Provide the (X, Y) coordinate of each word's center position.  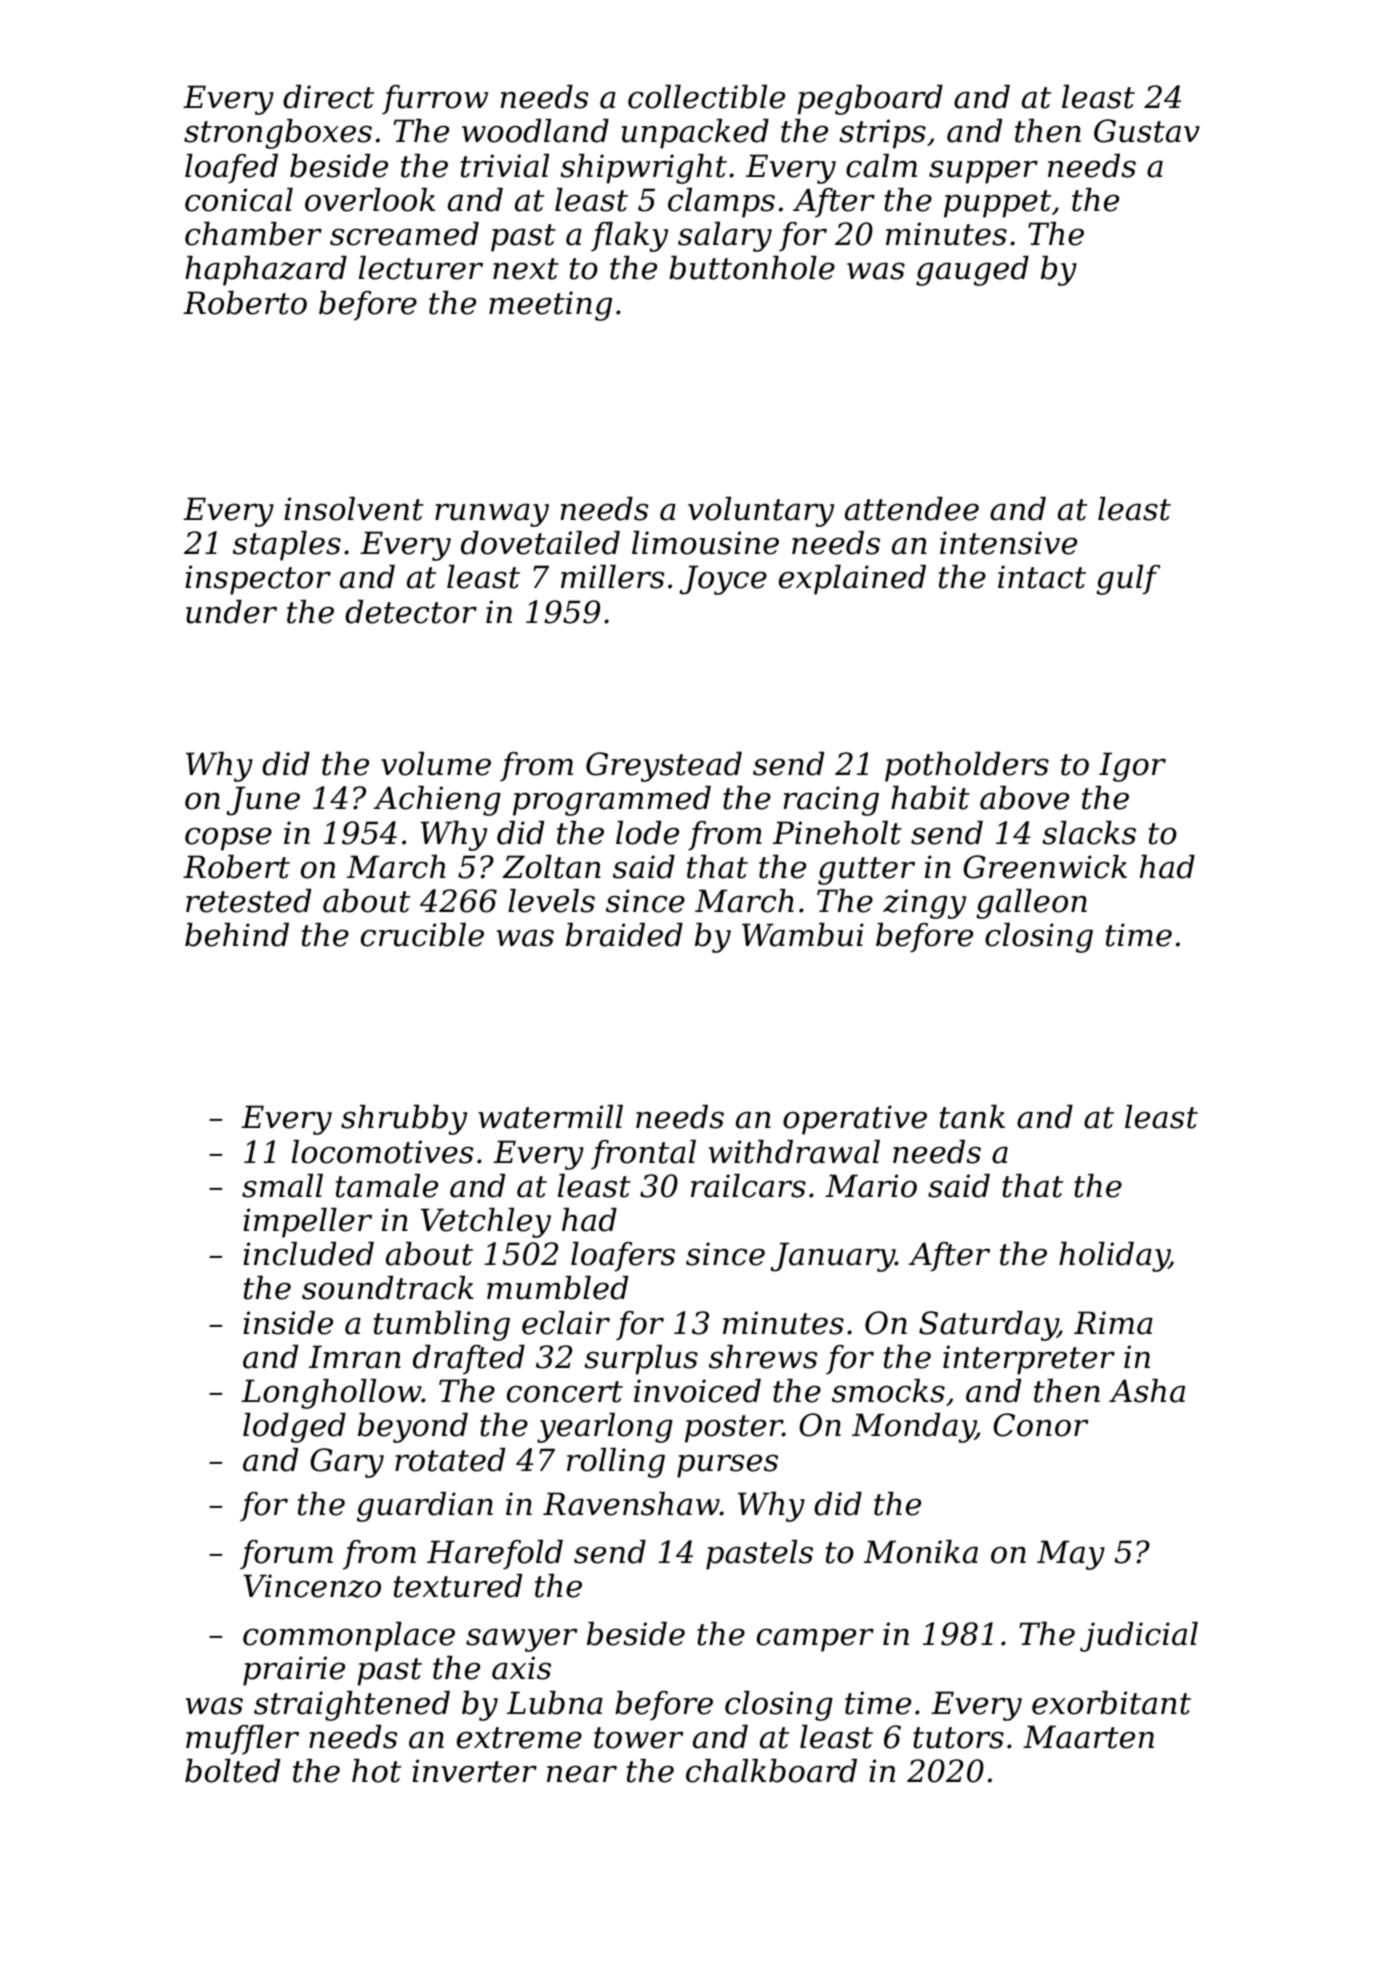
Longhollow (331, 1394)
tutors (958, 1738)
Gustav (1147, 131)
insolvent (354, 509)
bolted (232, 1771)
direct (328, 97)
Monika (921, 1552)
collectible (706, 97)
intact (1042, 577)
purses (727, 1466)
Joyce (723, 580)
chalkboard (771, 1771)
